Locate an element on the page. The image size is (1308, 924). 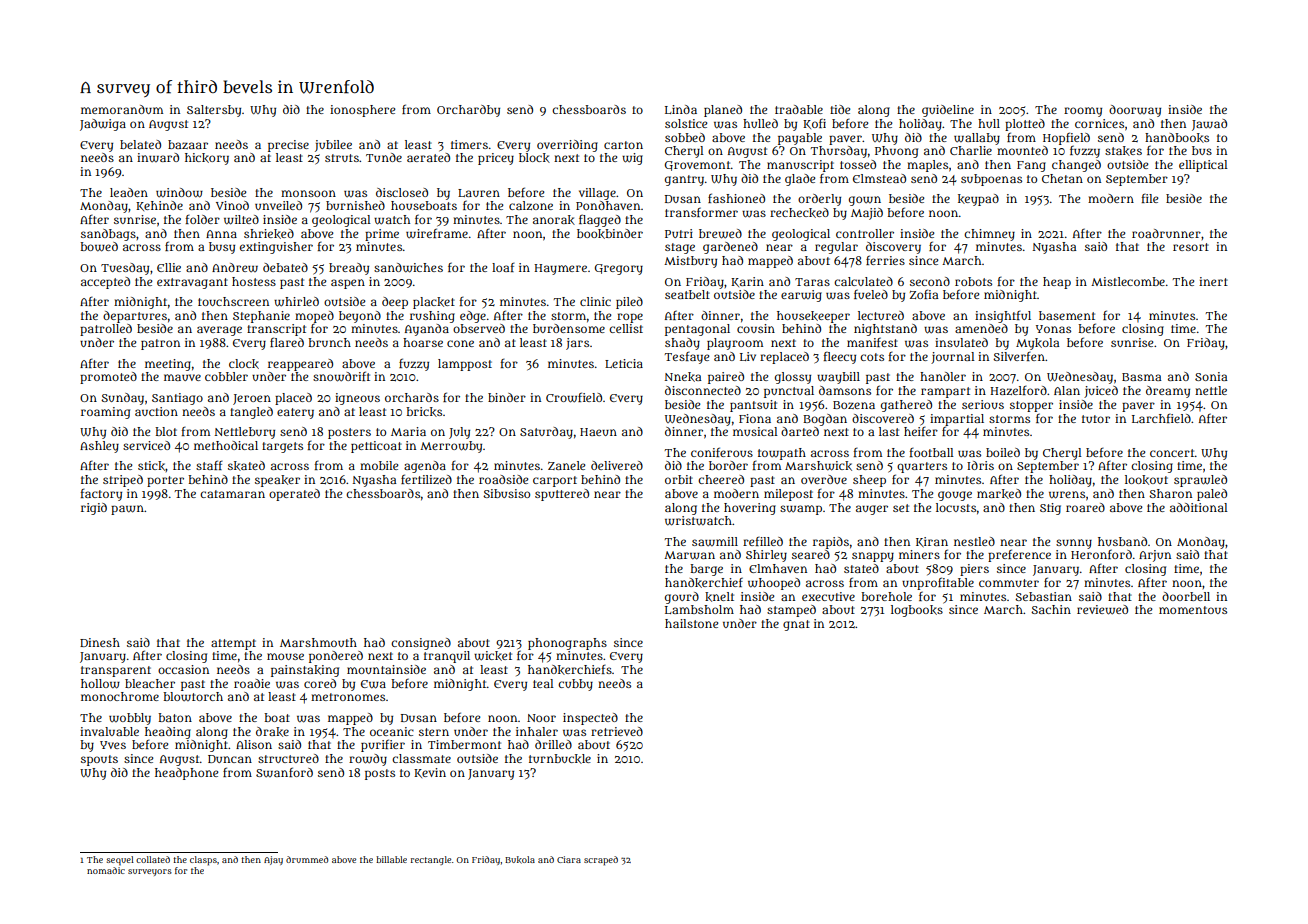
promoted is located at coordinates (108, 378).
